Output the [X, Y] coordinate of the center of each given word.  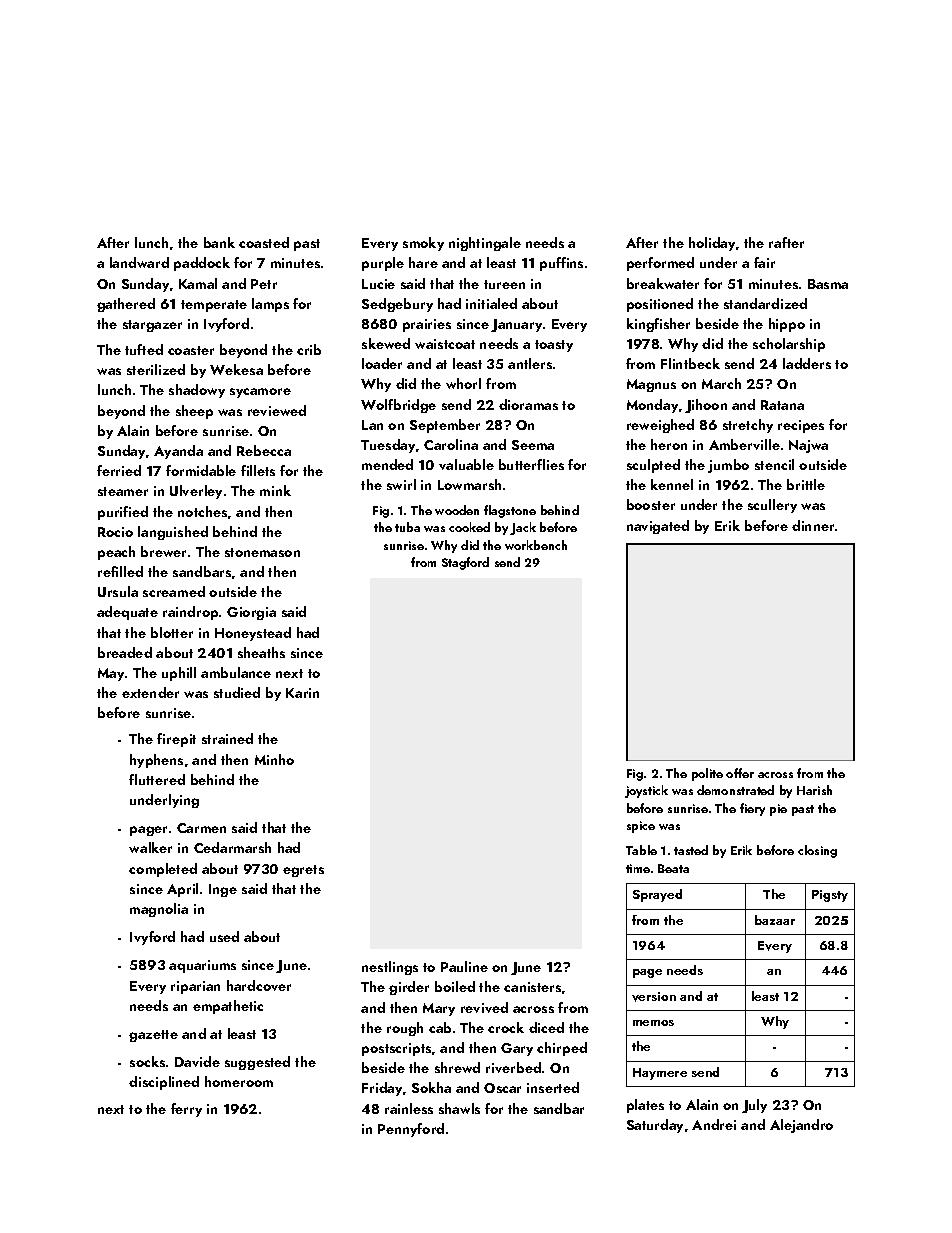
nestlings [390, 968]
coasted [264, 242]
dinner [813, 525]
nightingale [485, 244]
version [654, 997]
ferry [186, 1110]
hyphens [156, 761]
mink [275, 490]
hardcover [259, 985]
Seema [533, 445]
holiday [712, 244]
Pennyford [411, 1130]
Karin [302, 693]
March [721, 383]
